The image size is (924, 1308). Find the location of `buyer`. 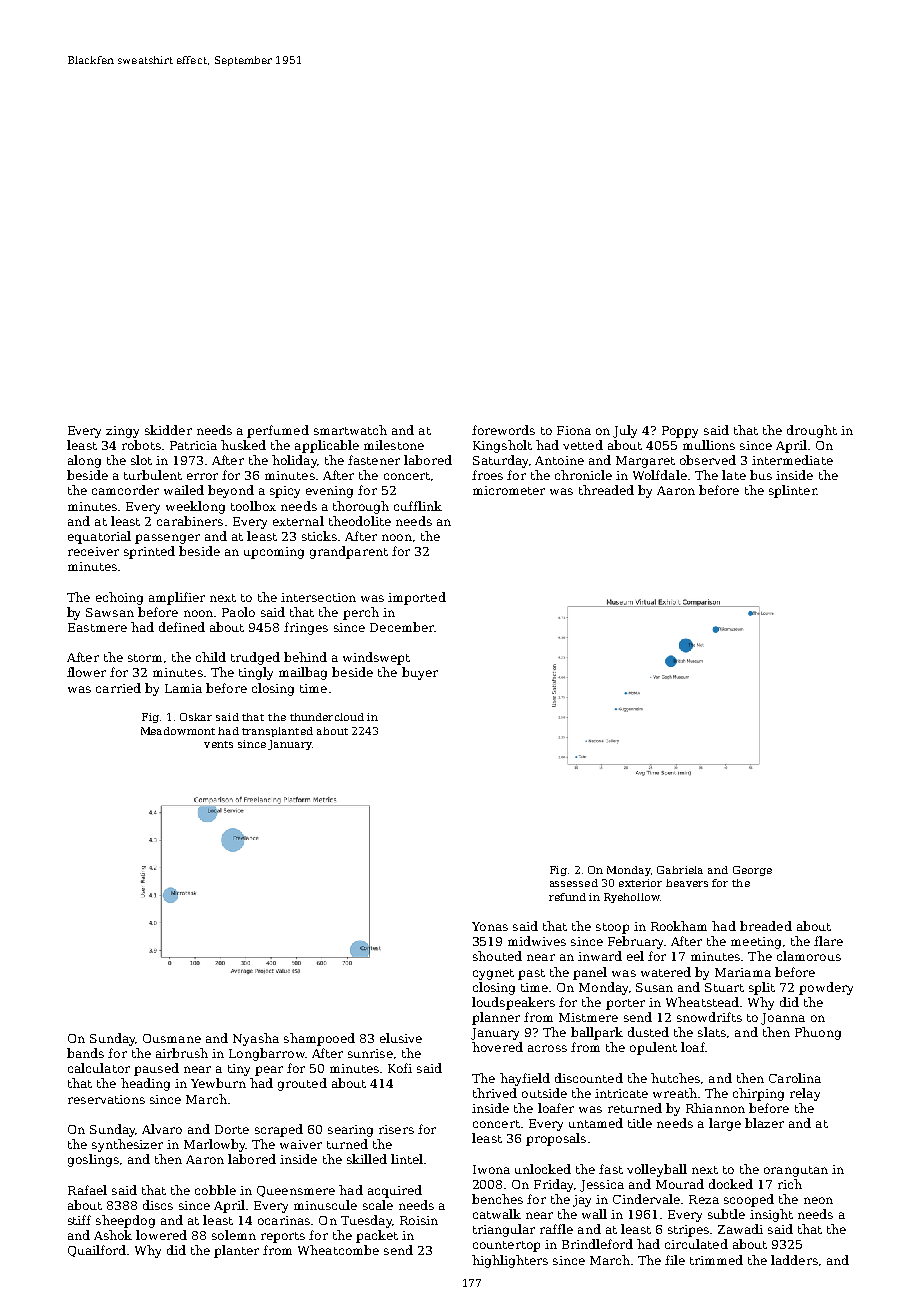

buyer is located at coordinates (420, 673).
